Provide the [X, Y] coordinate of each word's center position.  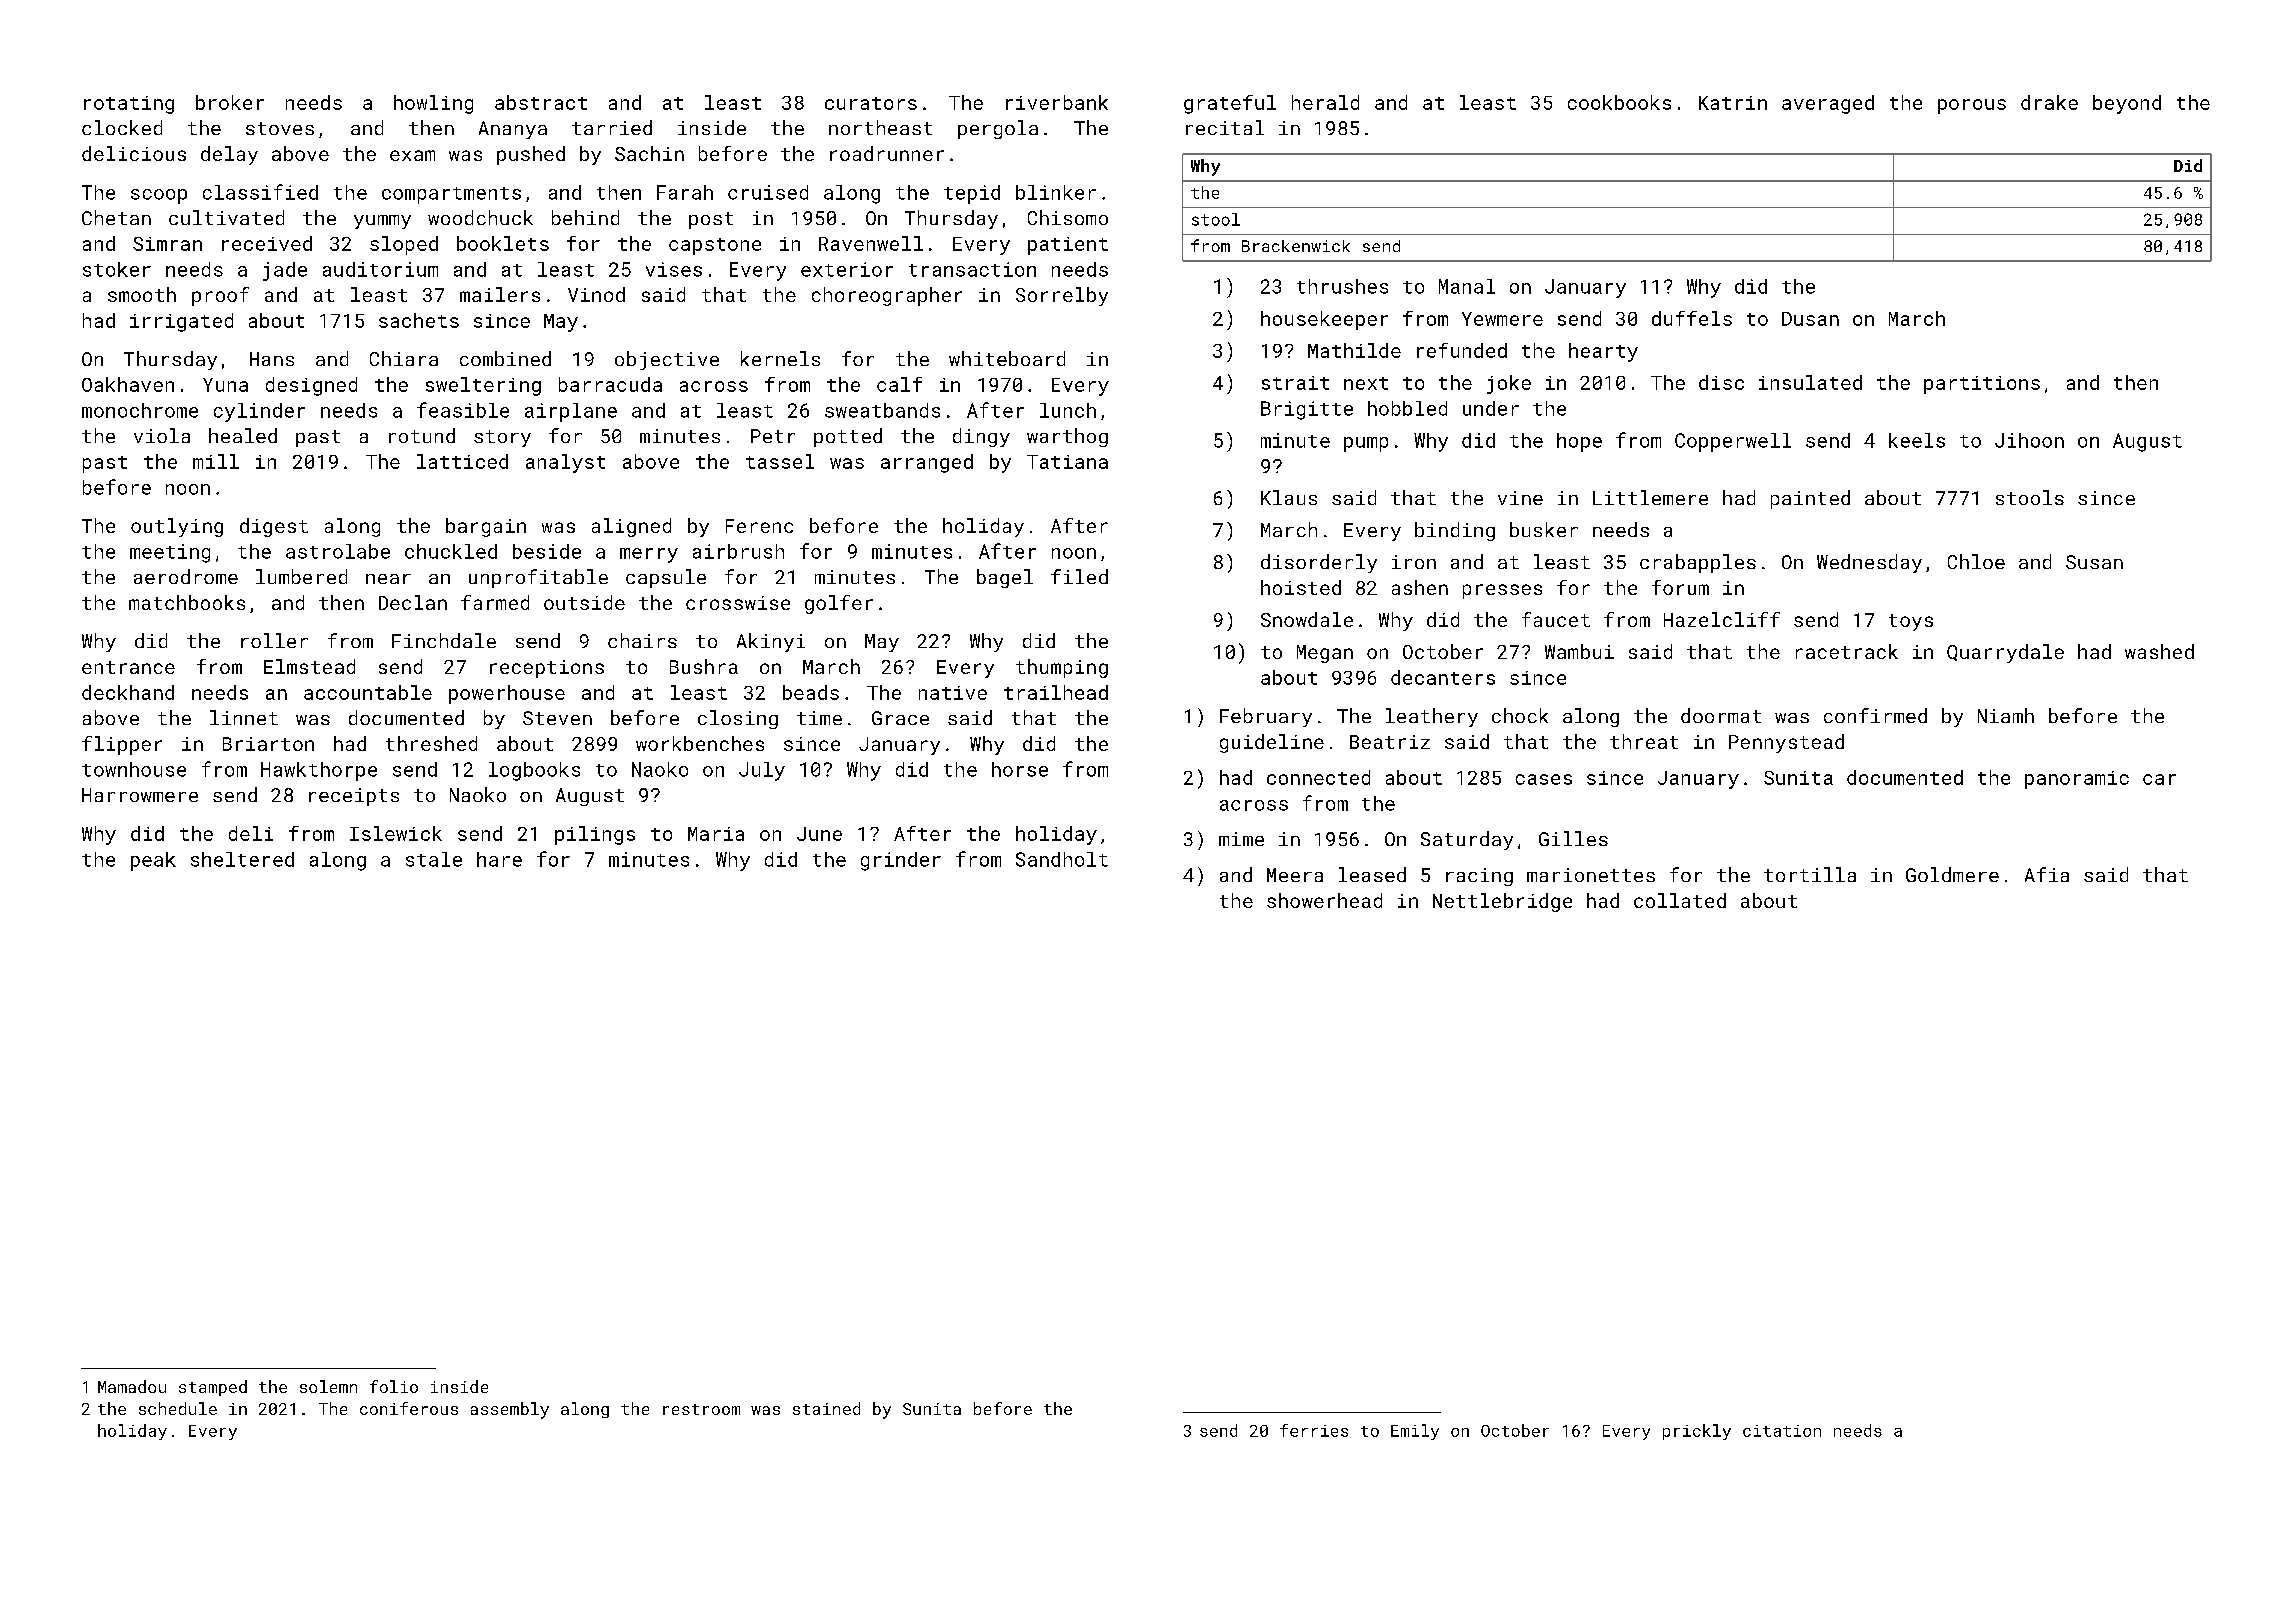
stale [434, 859]
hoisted [1301, 587]
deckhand [128, 692]
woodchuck [480, 217]
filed [1079, 576]
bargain [486, 527]
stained [826, 1408]
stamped [213, 1388]
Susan [2094, 562]
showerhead [1324, 900]
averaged [1828, 104]
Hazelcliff [1722, 619]
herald [1325, 102]
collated [1680, 900]
